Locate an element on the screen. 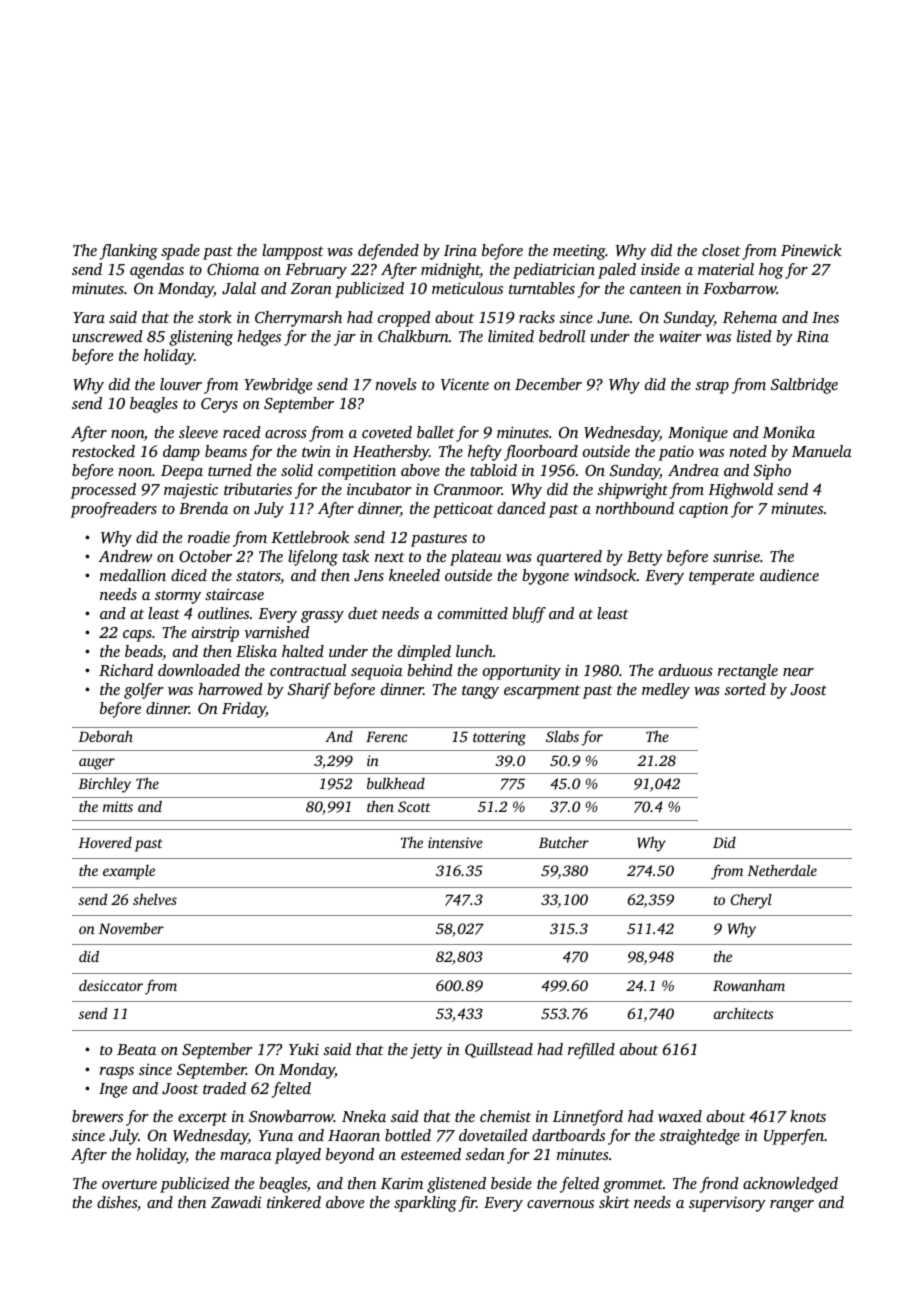 The height and width of the screenshot is (1308, 924). strap is located at coordinates (712, 387).
